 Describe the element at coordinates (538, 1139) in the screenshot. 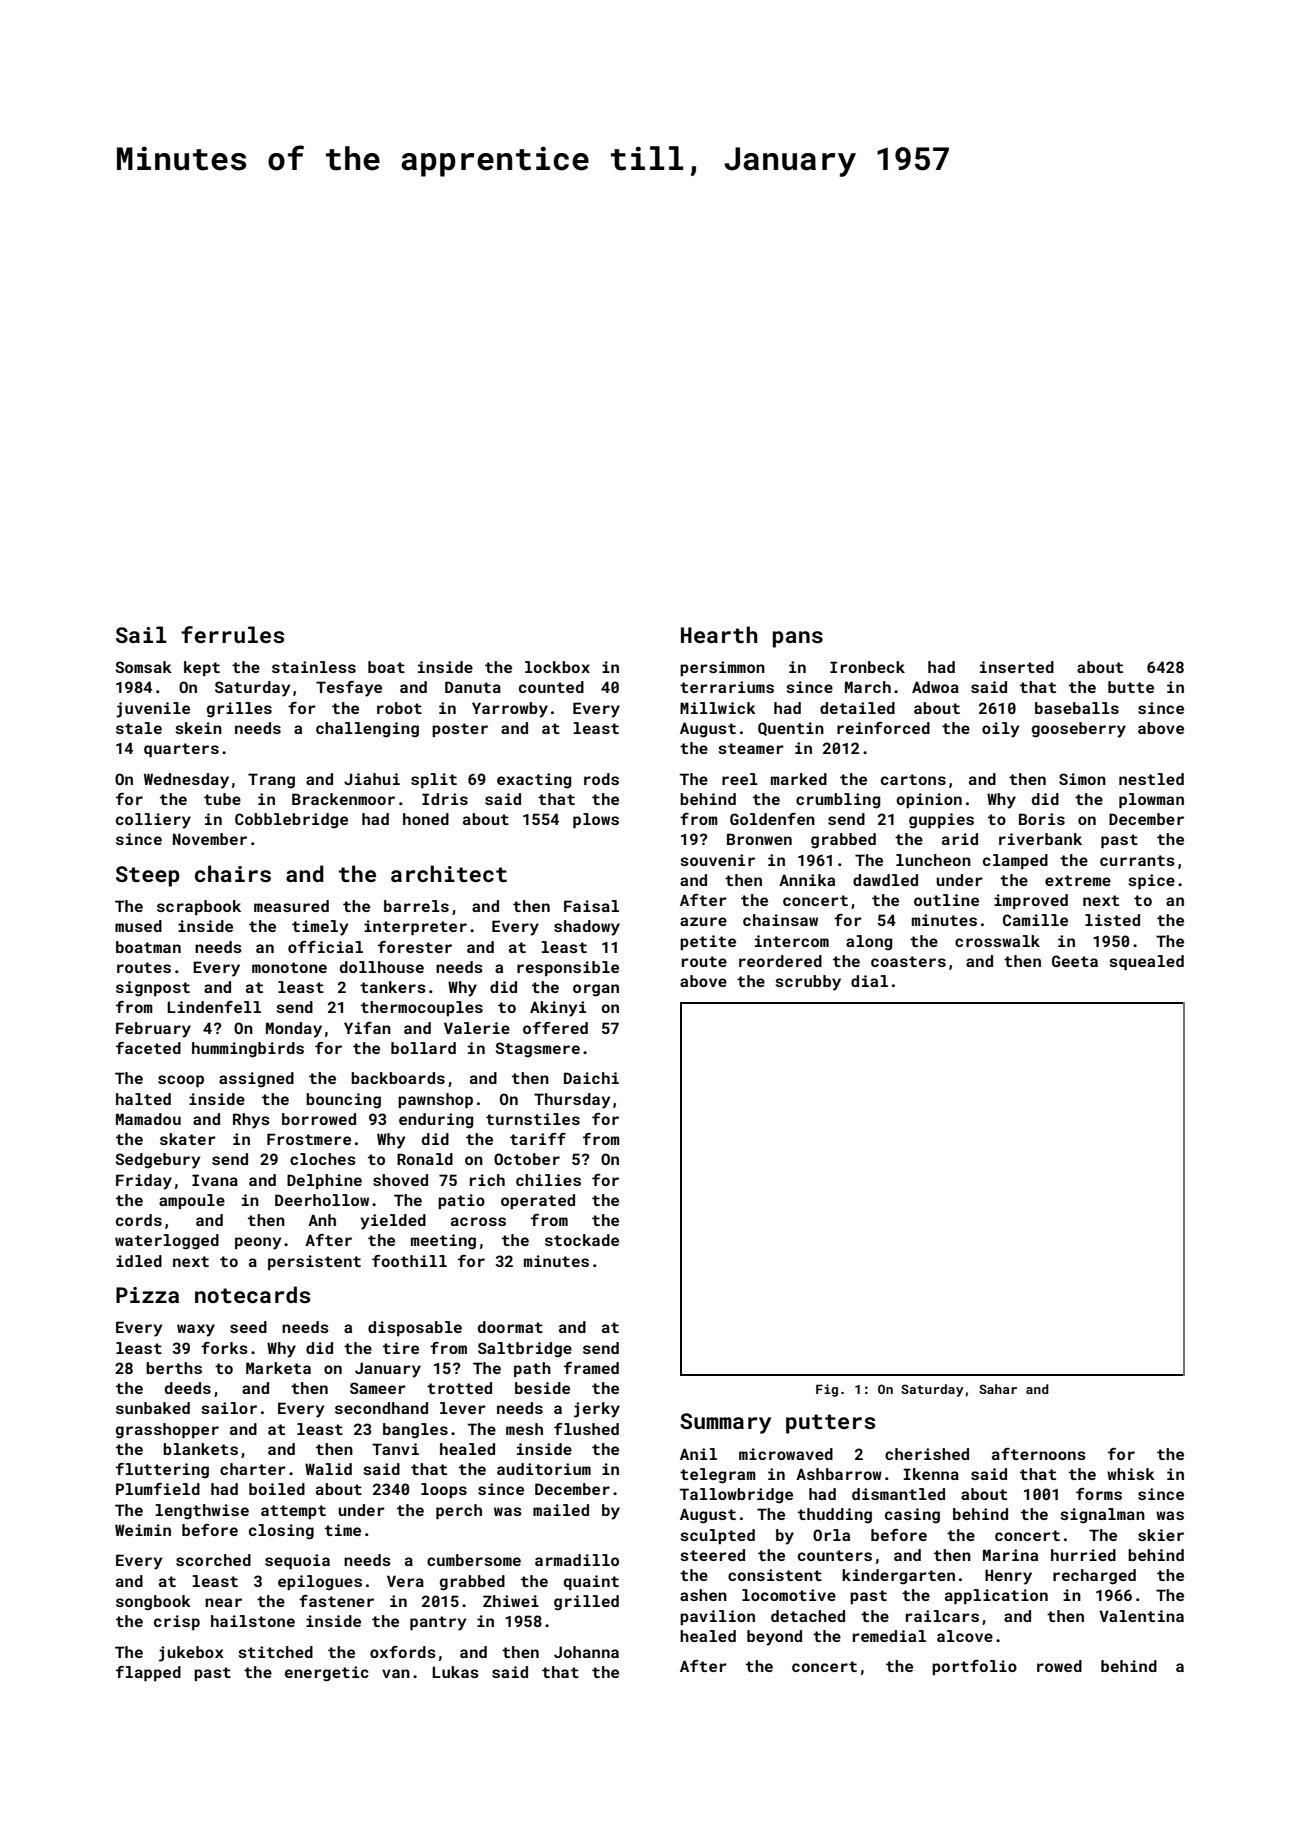

I see `tariff` at that location.
